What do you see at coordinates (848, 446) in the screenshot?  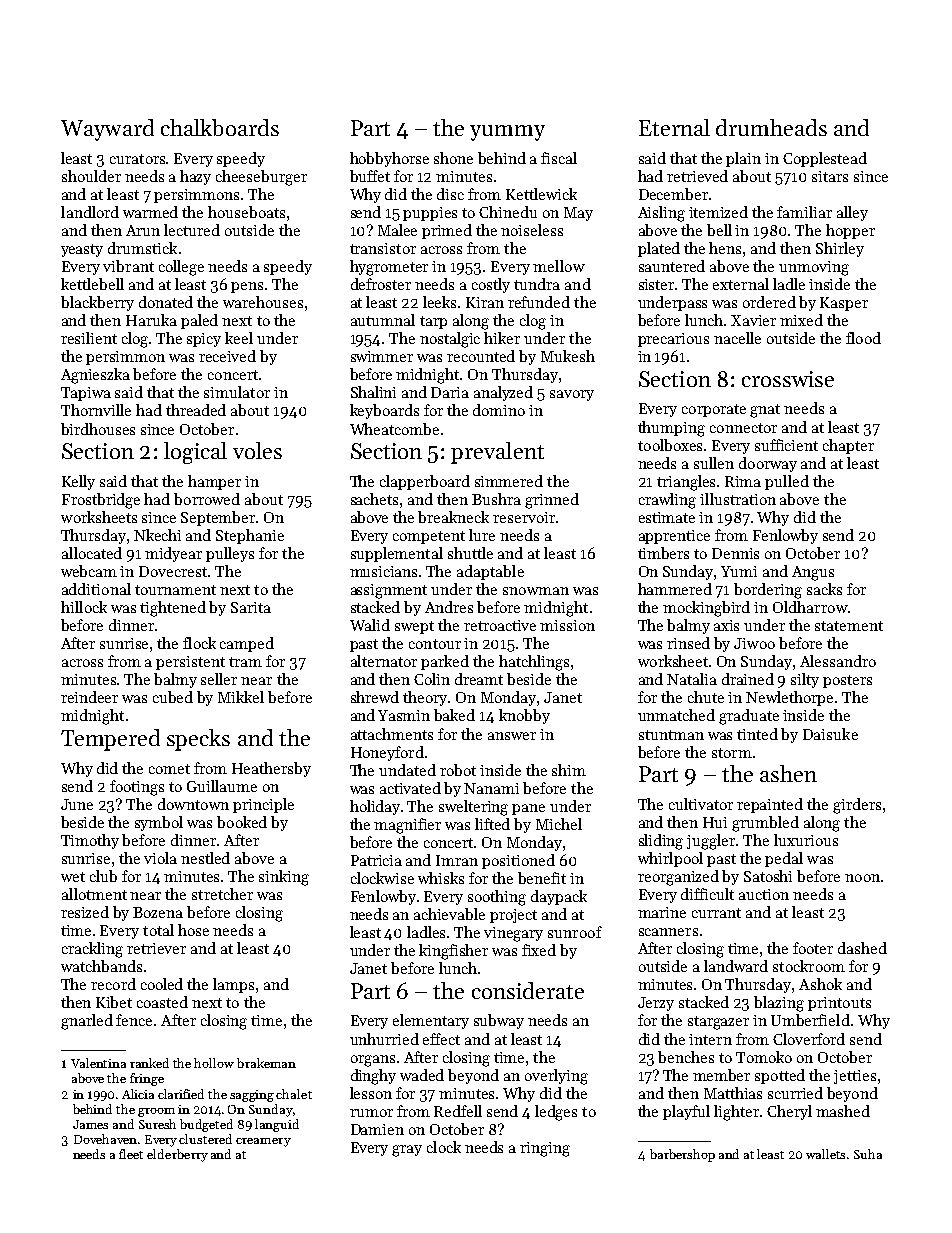 I see `chapter` at bounding box center [848, 446].
